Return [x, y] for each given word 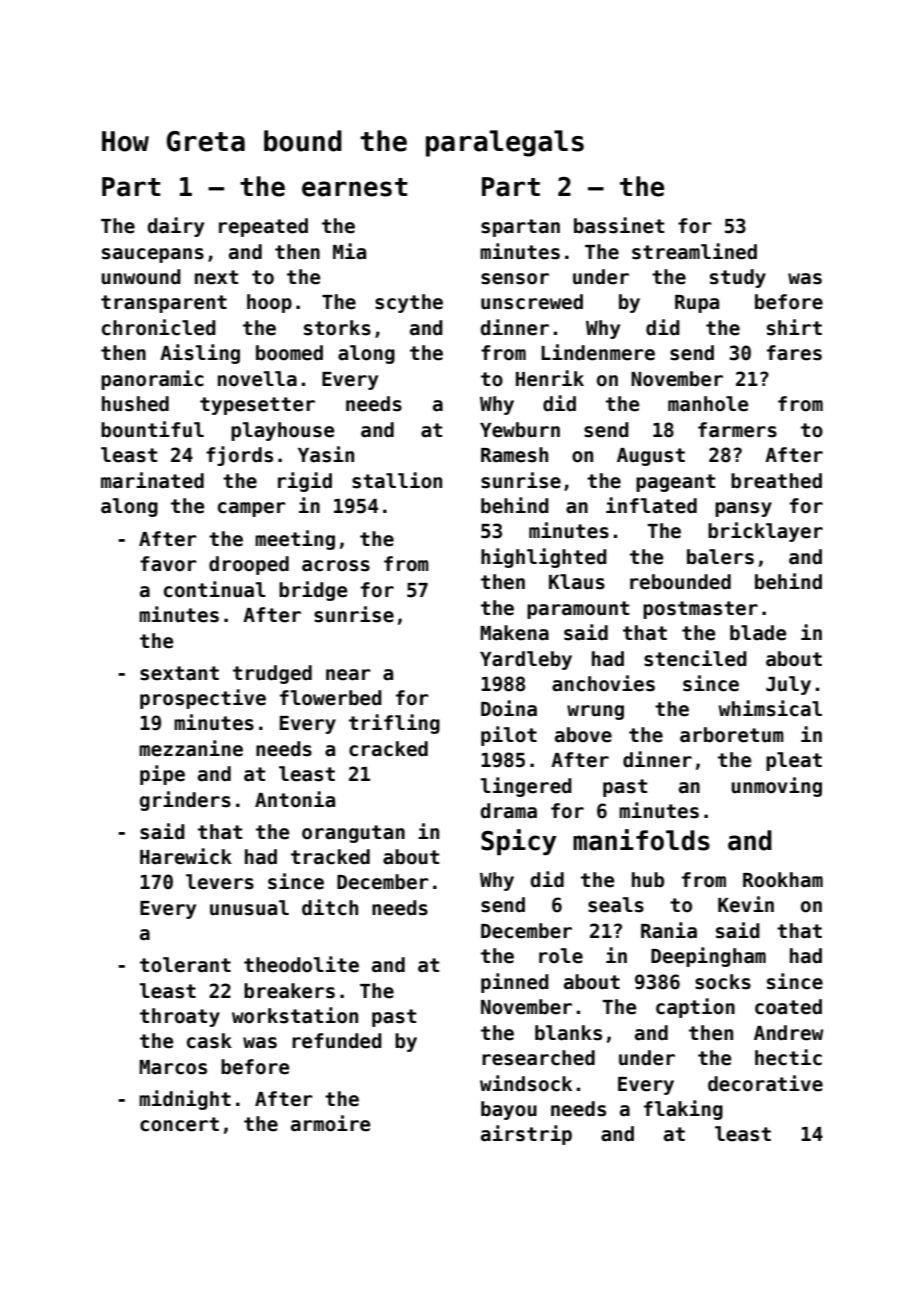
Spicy [519, 842]
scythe [409, 303]
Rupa [697, 304]
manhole [708, 404]
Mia [349, 251]
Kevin [746, 904]
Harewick [186, 856]
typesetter [257, 406]
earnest [354, 187]
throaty [180, 1017]
